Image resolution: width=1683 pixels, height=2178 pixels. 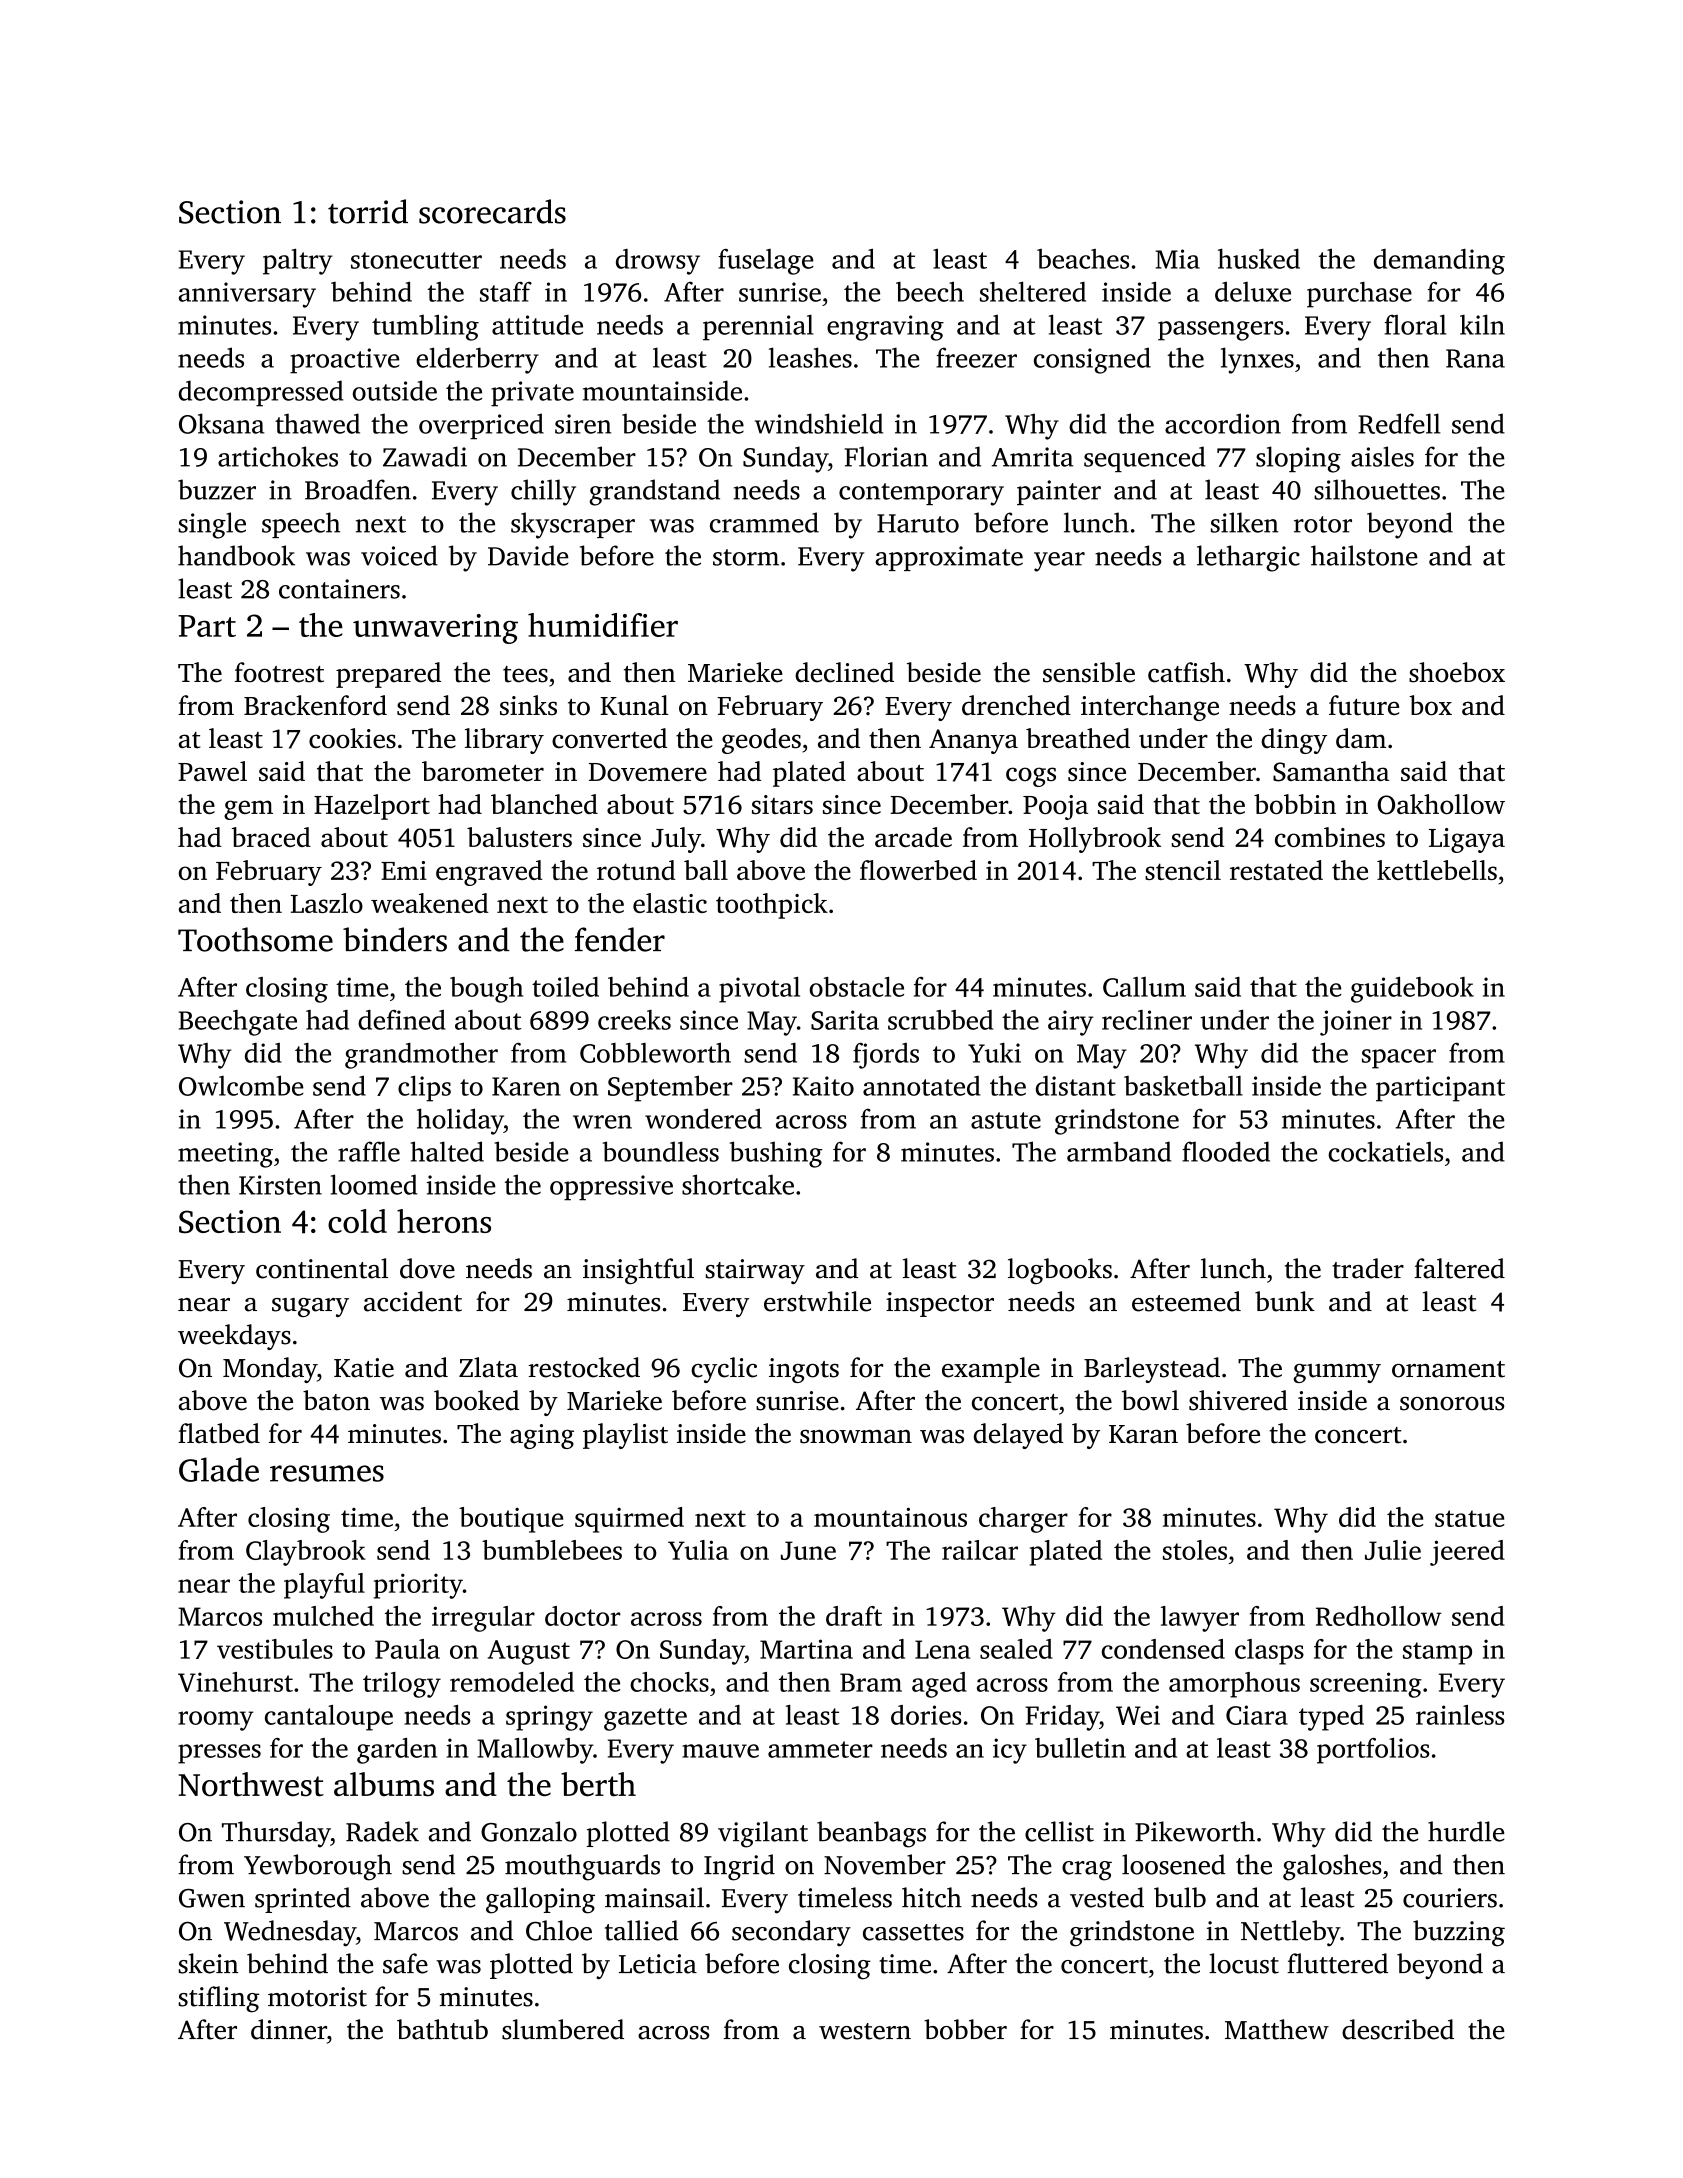 What do you see at coordinates (368, 211) in the screenshot?
I see `torrid` at bounding box center [368, 211].
